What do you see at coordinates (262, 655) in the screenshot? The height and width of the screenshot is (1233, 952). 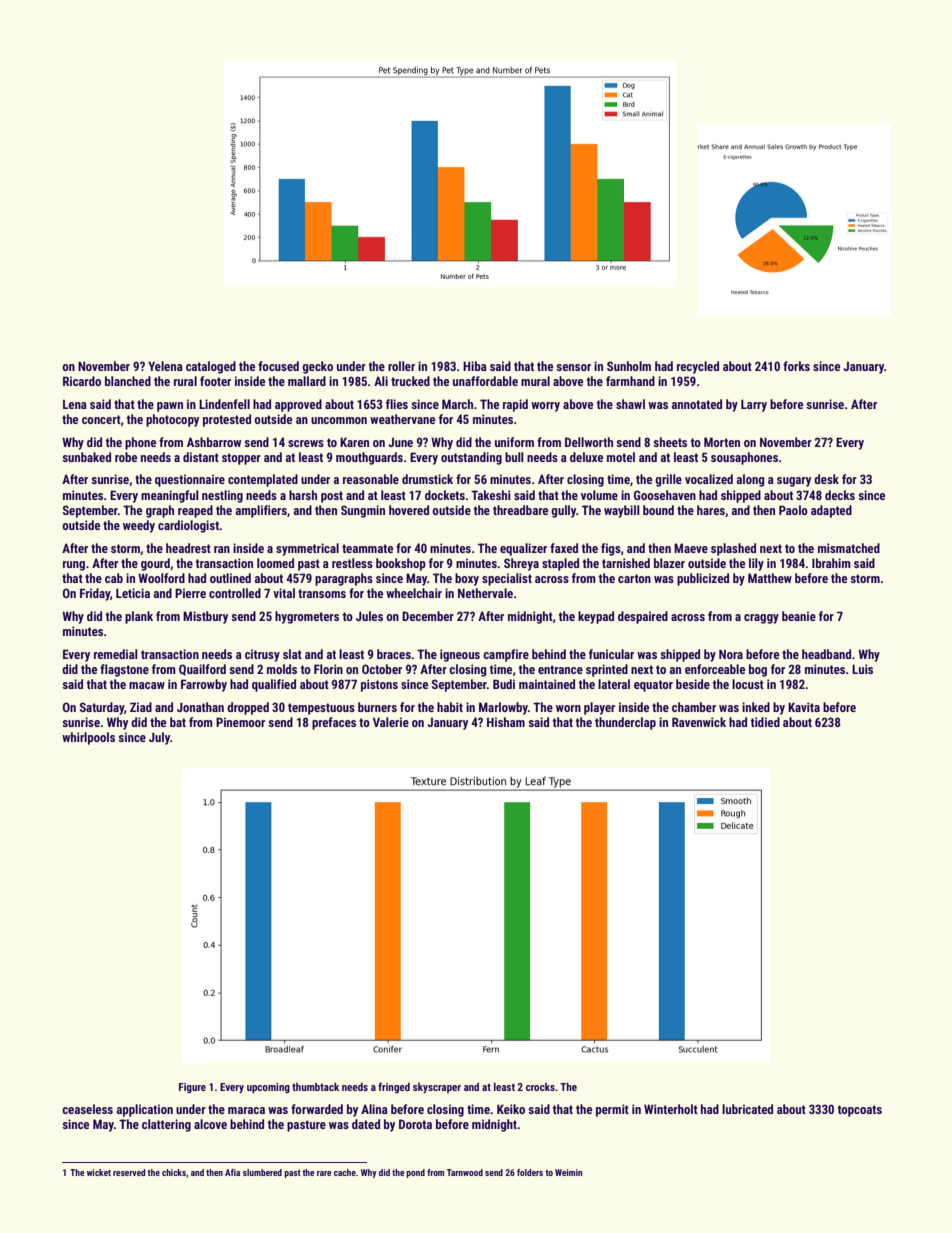 I see `citrusy` at bounding box center [262, 655].
